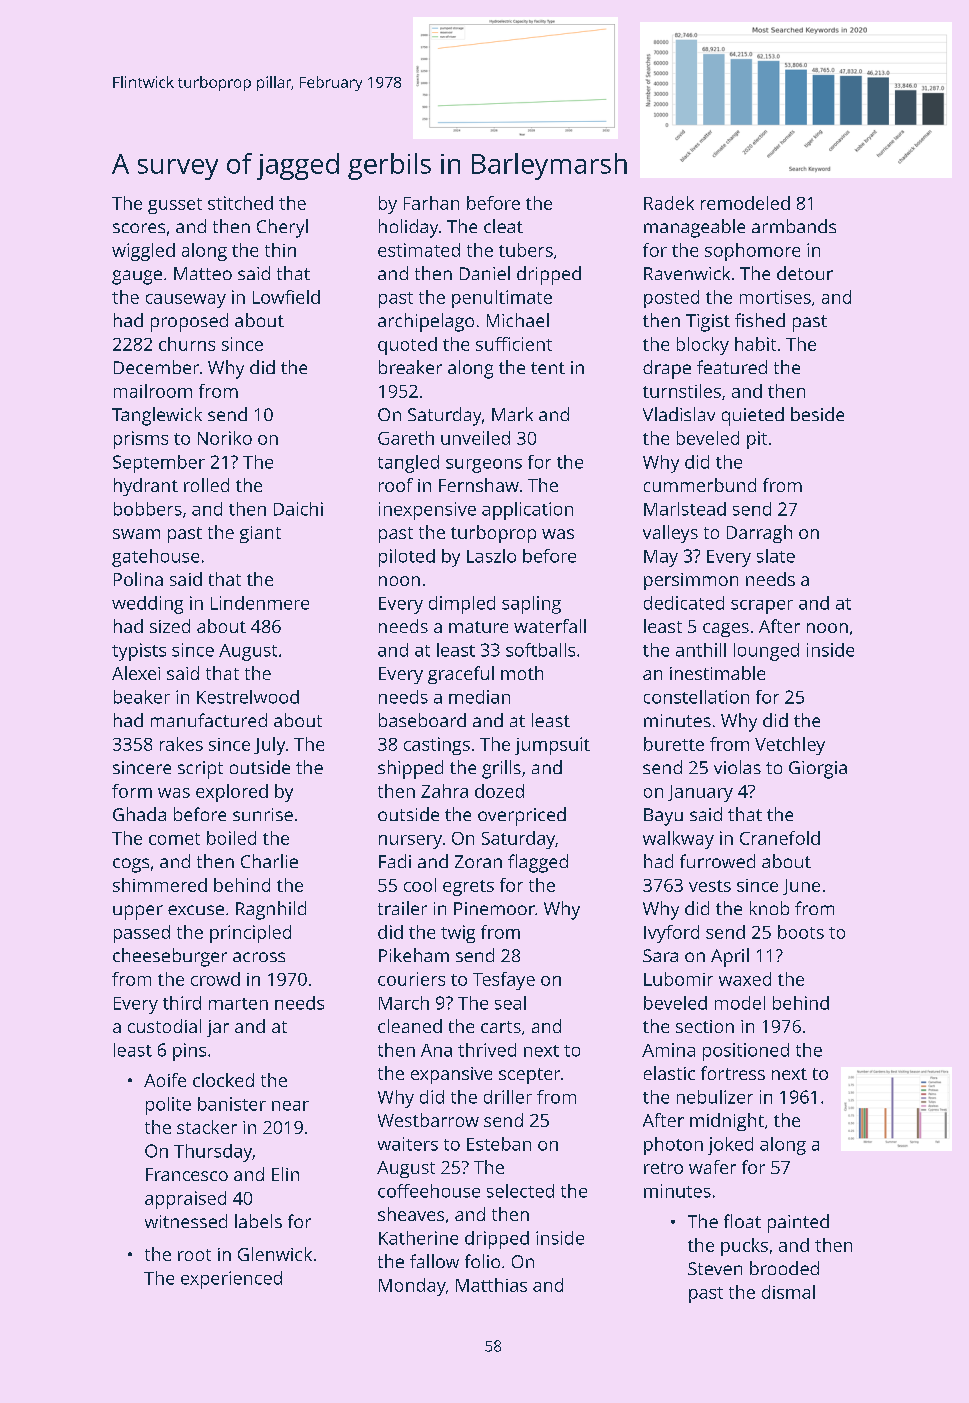 The image size is (969, 1403). I want to click on gatehouse, so click(155, 558).
